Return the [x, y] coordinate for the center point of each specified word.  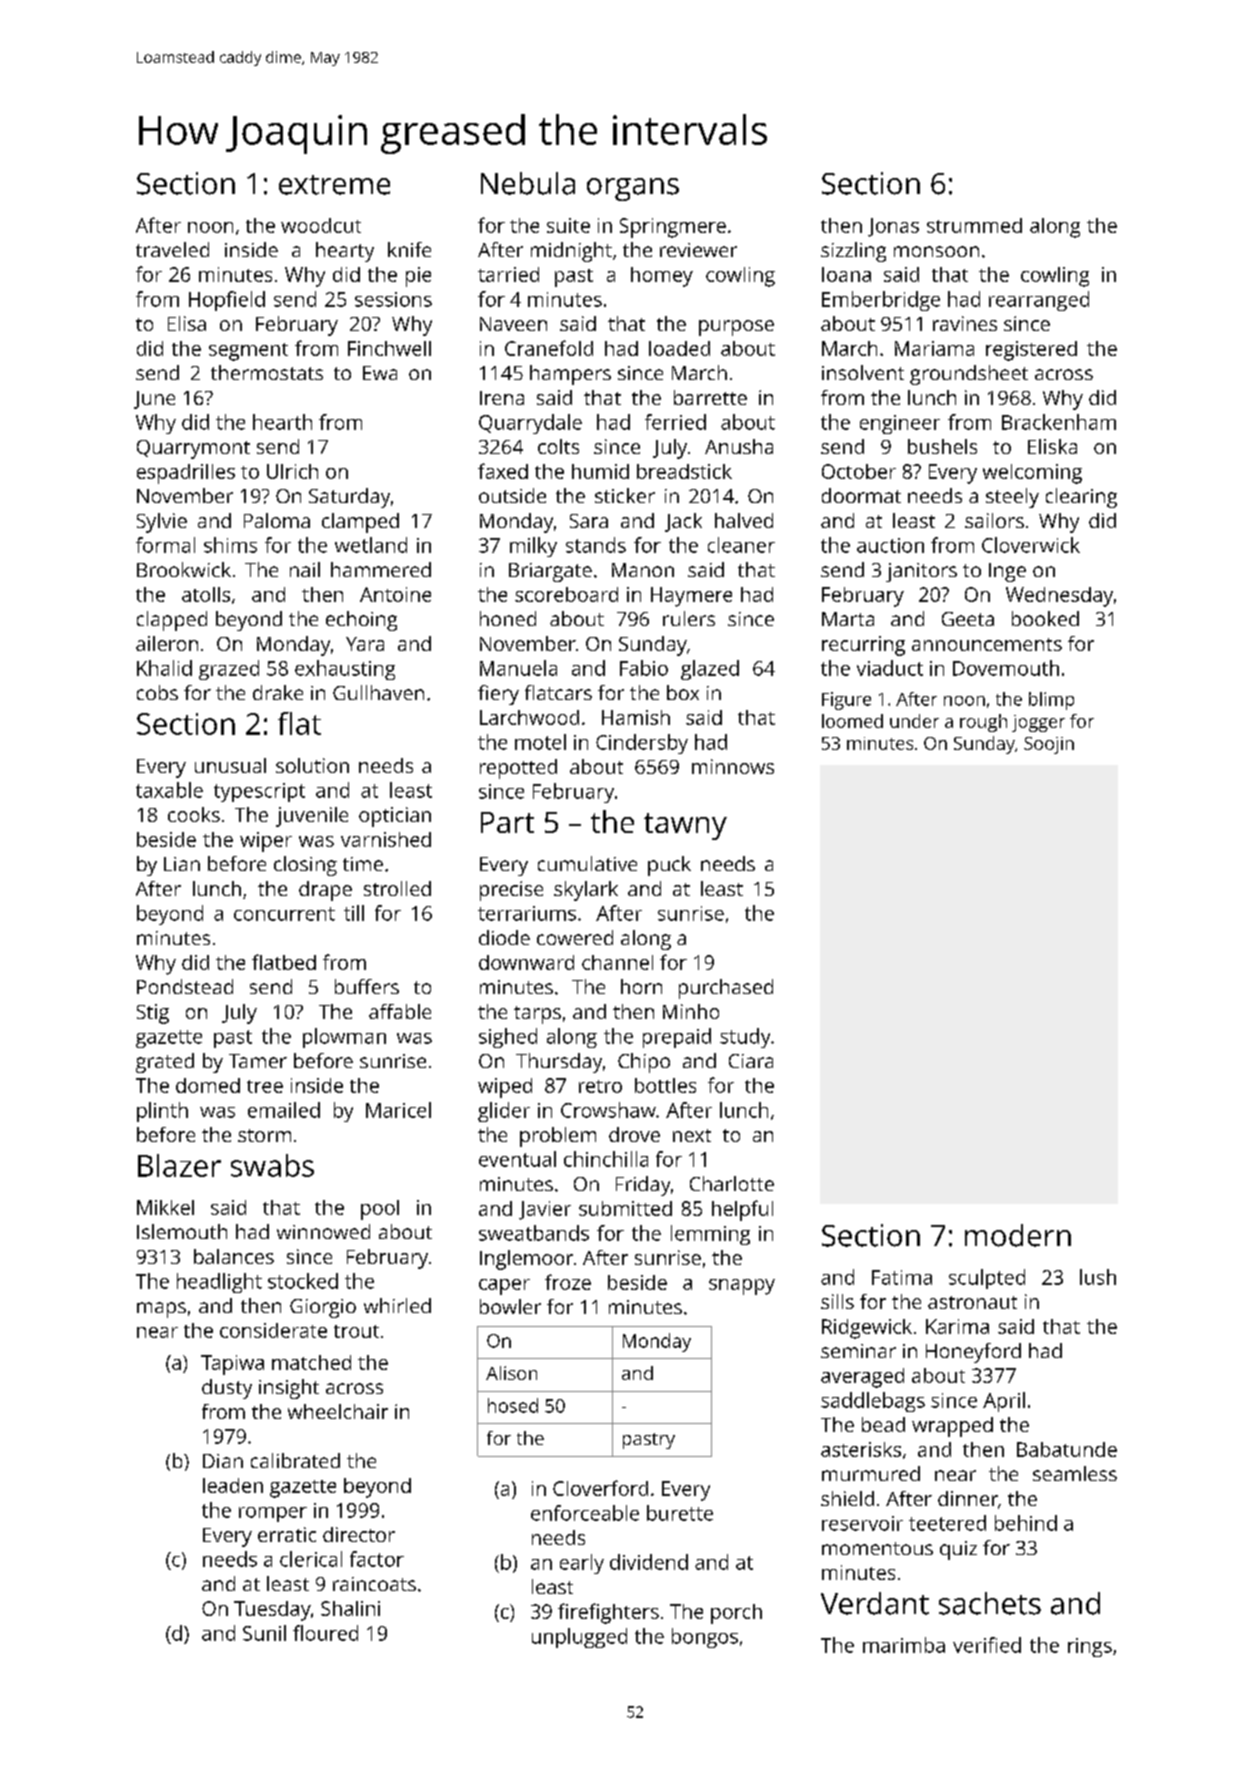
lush [1098, 1277]
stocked [303, 1281]
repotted [518, 769]
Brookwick [184, 569]
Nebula [528, 183]
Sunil [264, 1633]
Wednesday [1059, 597]
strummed [974, 225]
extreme [334, 185]
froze [568, 1282]
